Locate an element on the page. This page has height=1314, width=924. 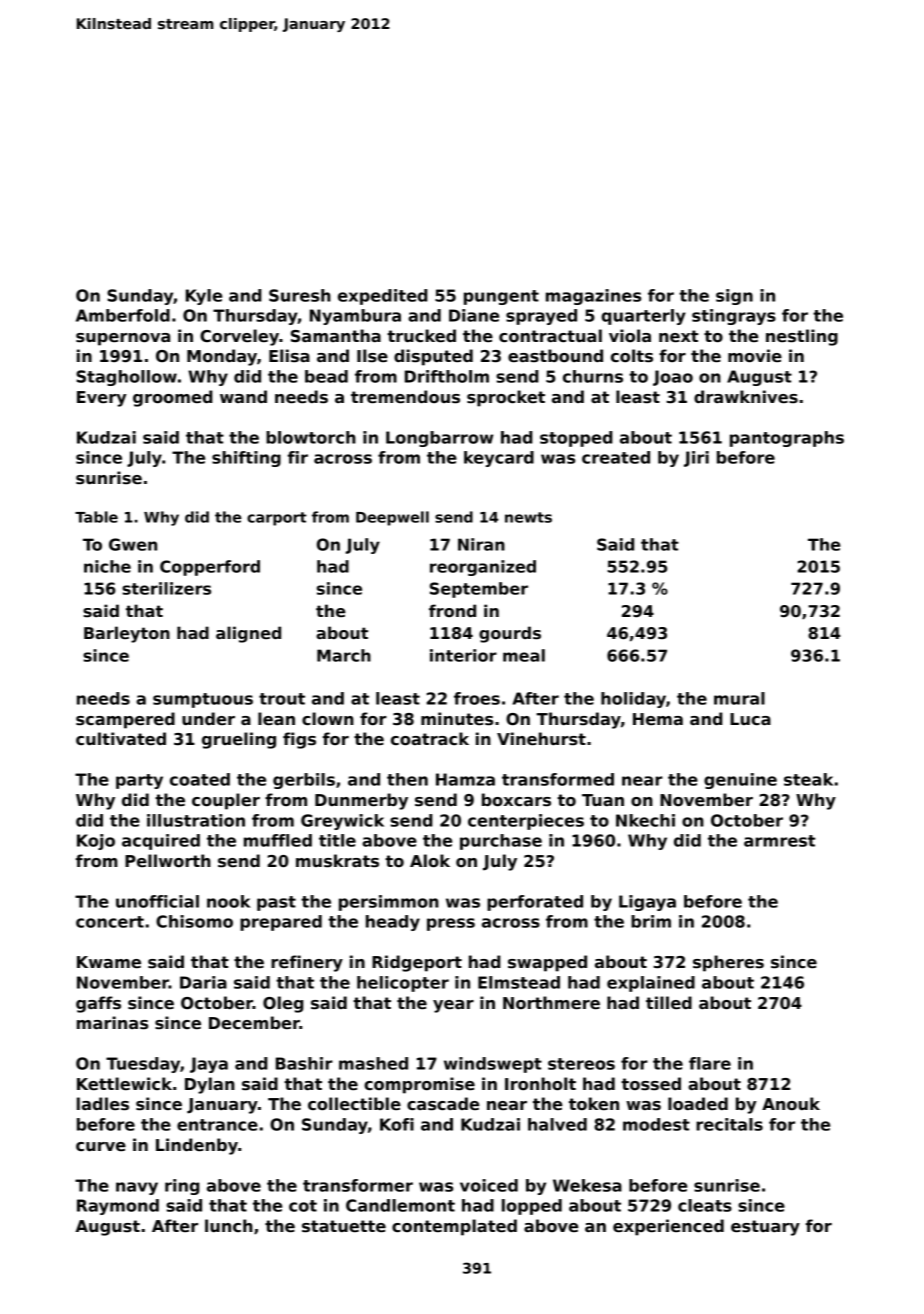
pungent is located at coordinates (501, 297).
